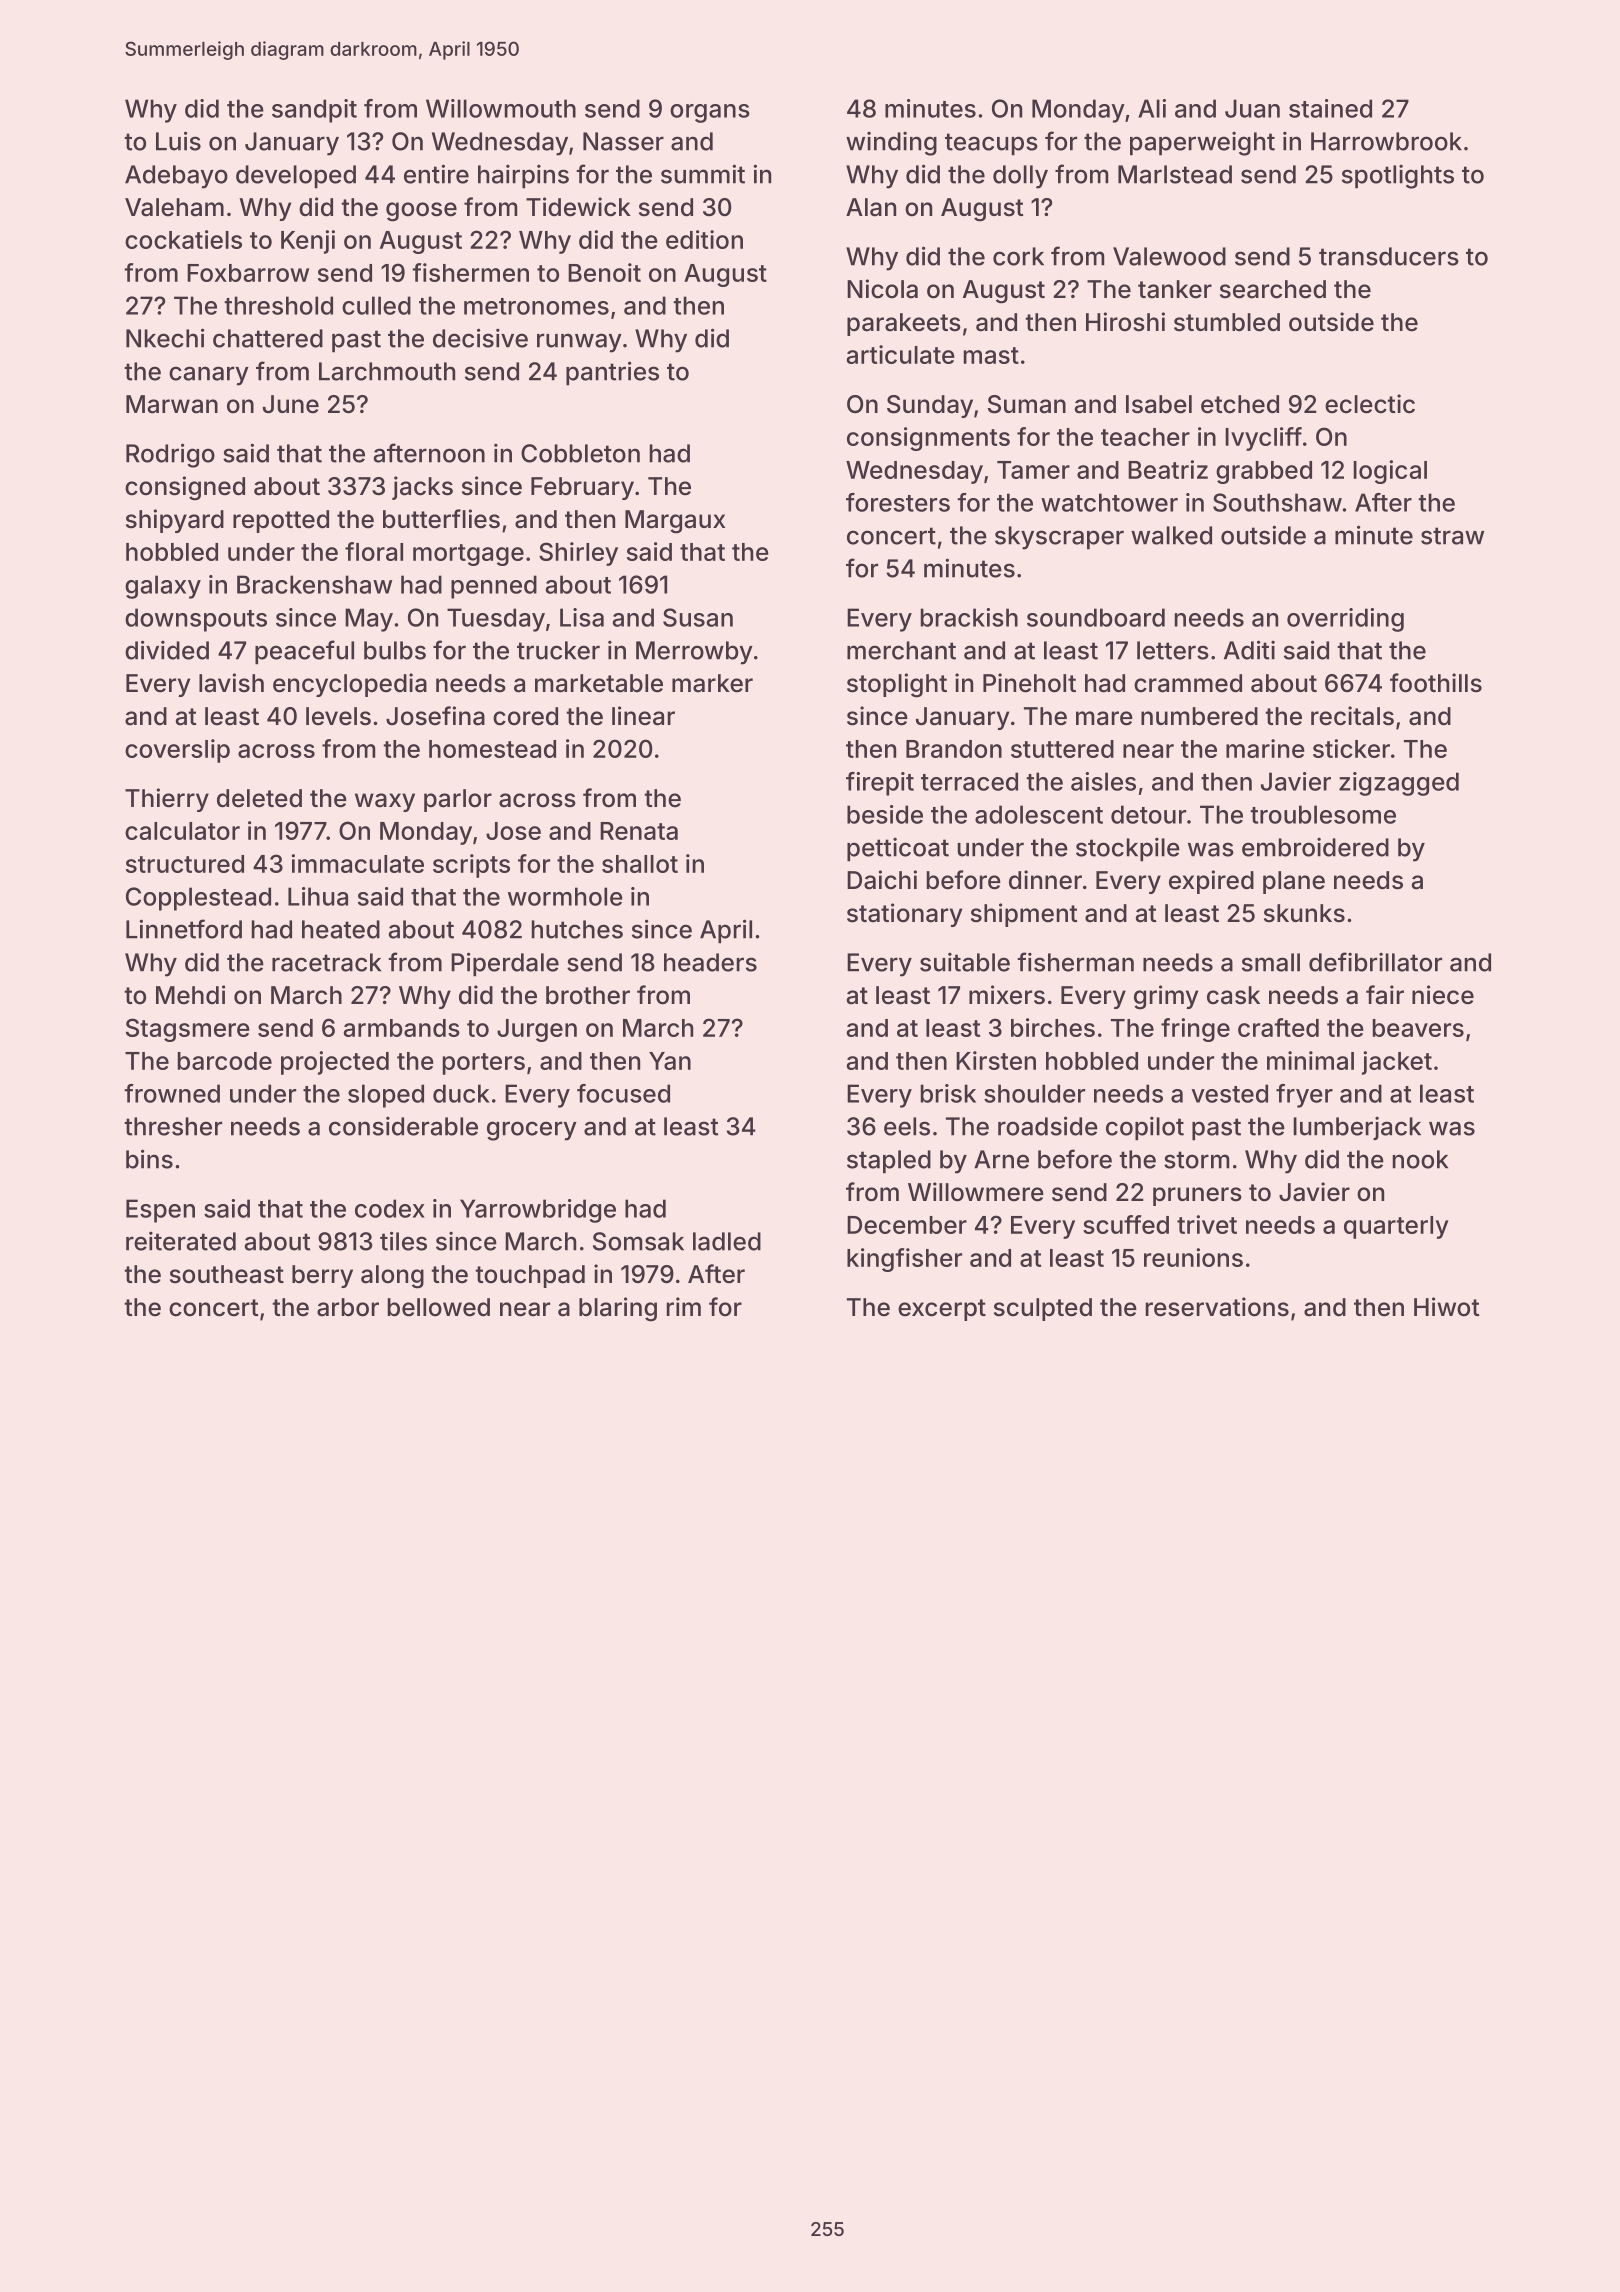  I want to click on stained, so click(1330, 108).
